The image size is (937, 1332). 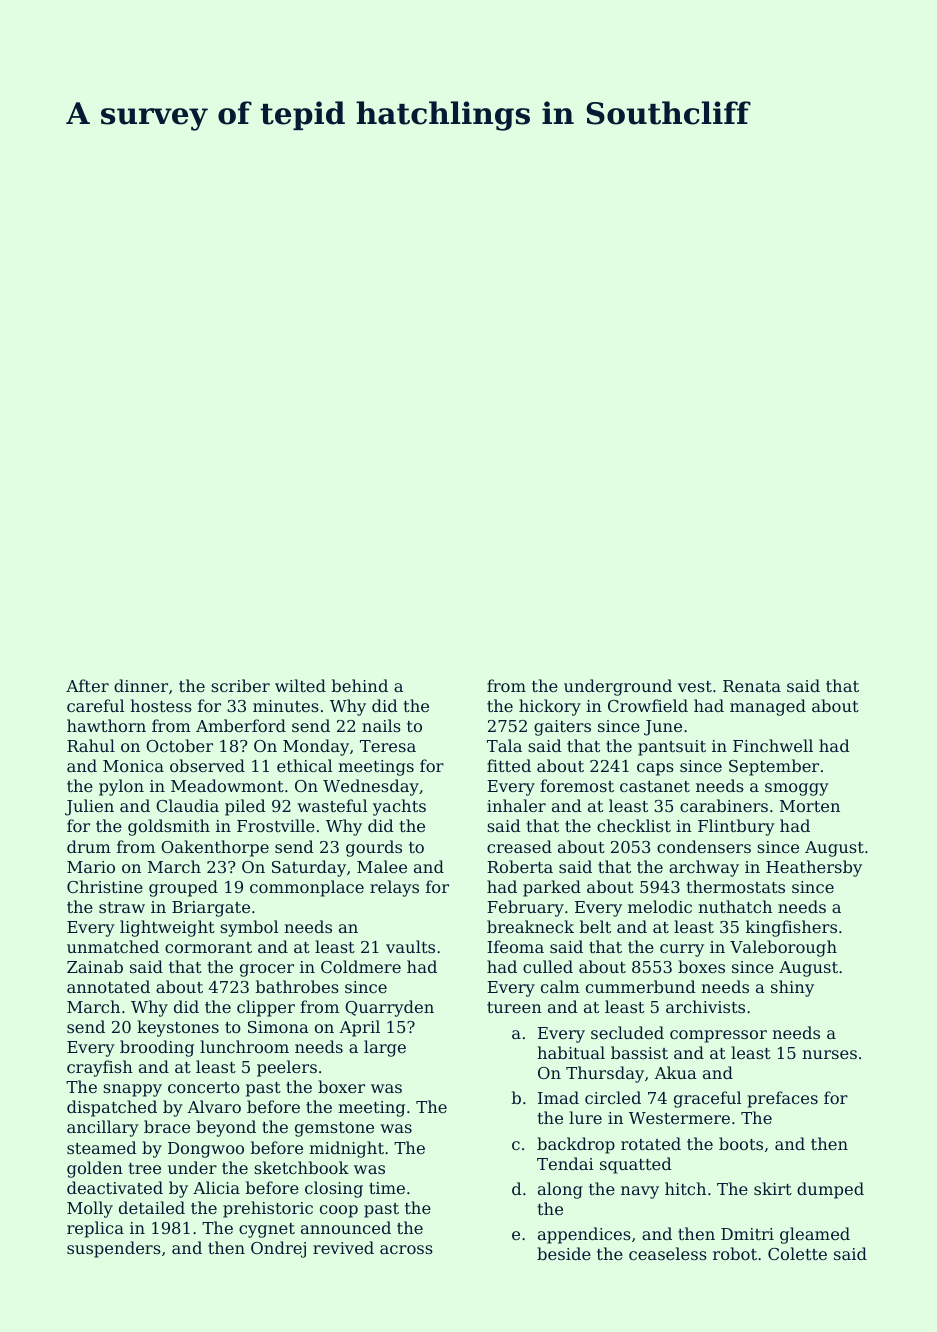 I want to click on parked, so click(x=552, y=888).
